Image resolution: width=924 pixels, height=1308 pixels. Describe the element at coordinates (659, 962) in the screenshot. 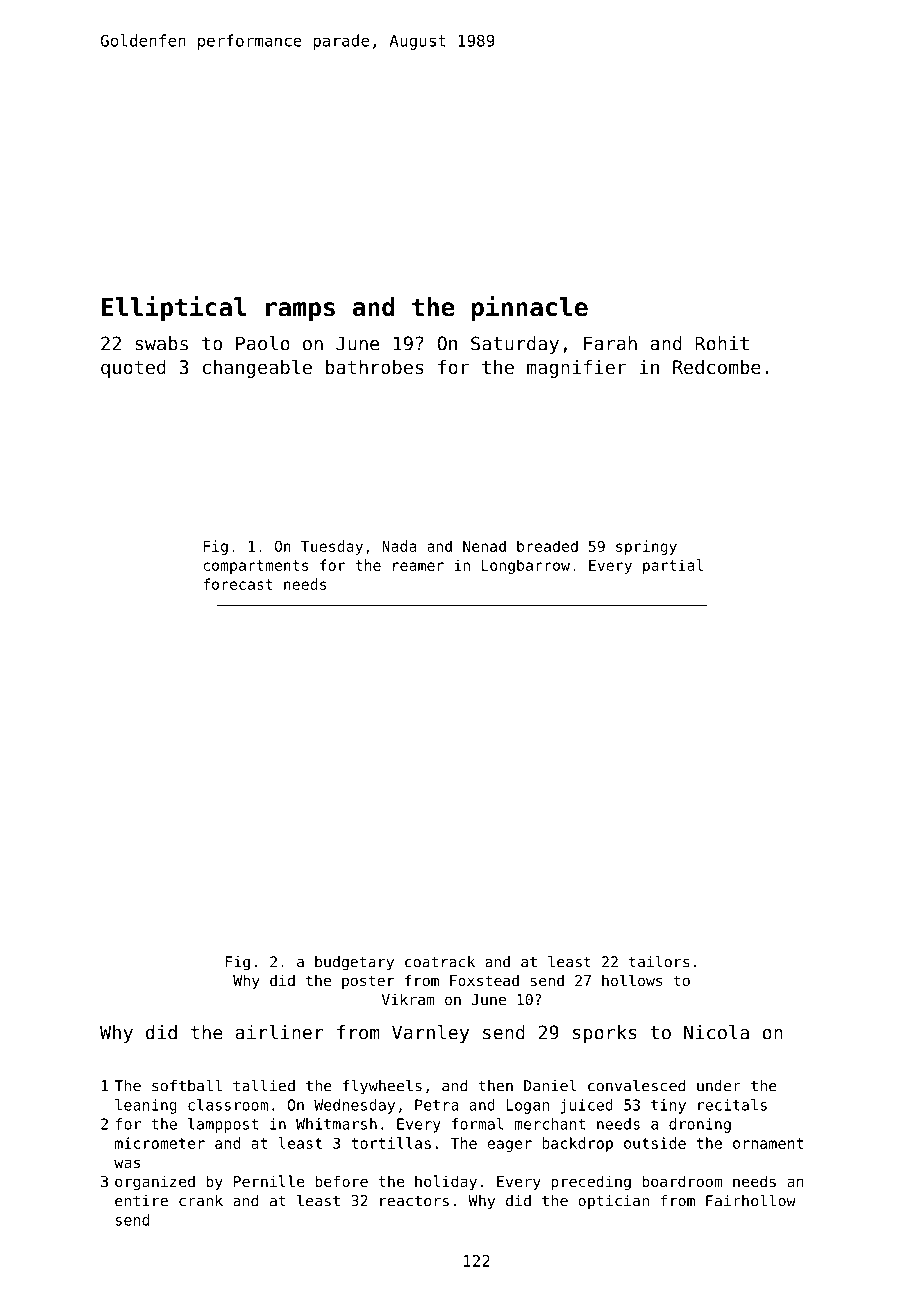

I see `tailors` at that location.
